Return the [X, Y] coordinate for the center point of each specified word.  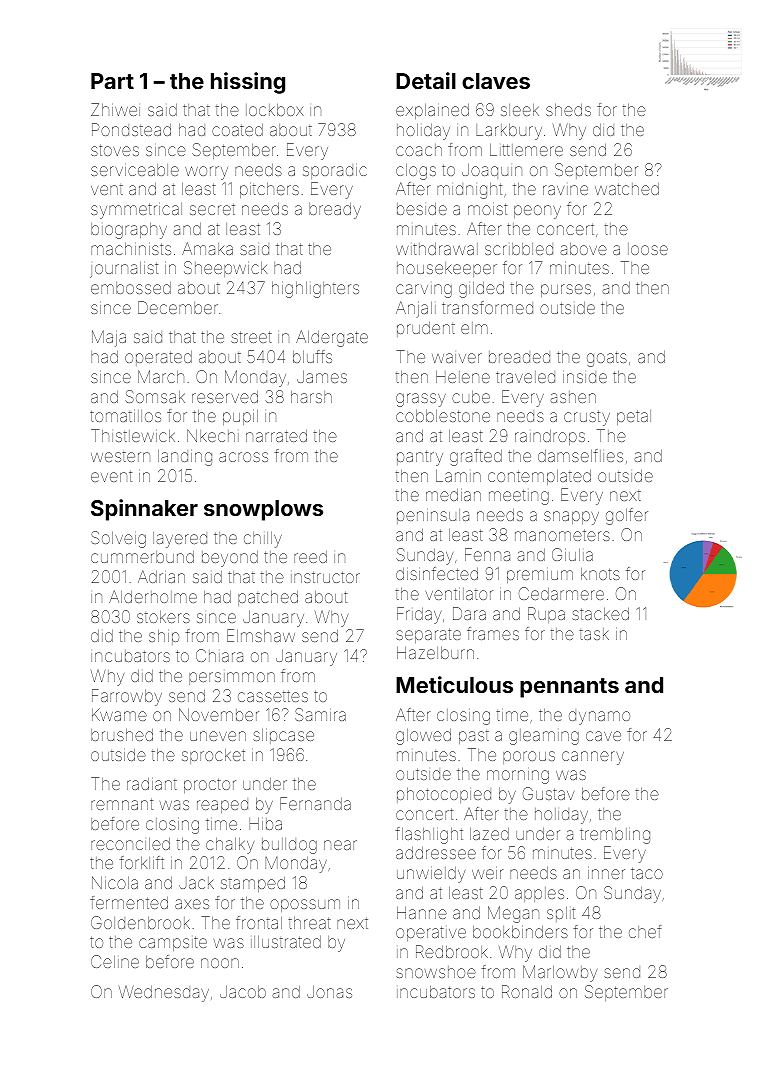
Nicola [115, 882]
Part [112, 81]
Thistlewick [133, 435]
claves [496, 81]
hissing [248, 83]
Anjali [416, 309]
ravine [565, 190]
